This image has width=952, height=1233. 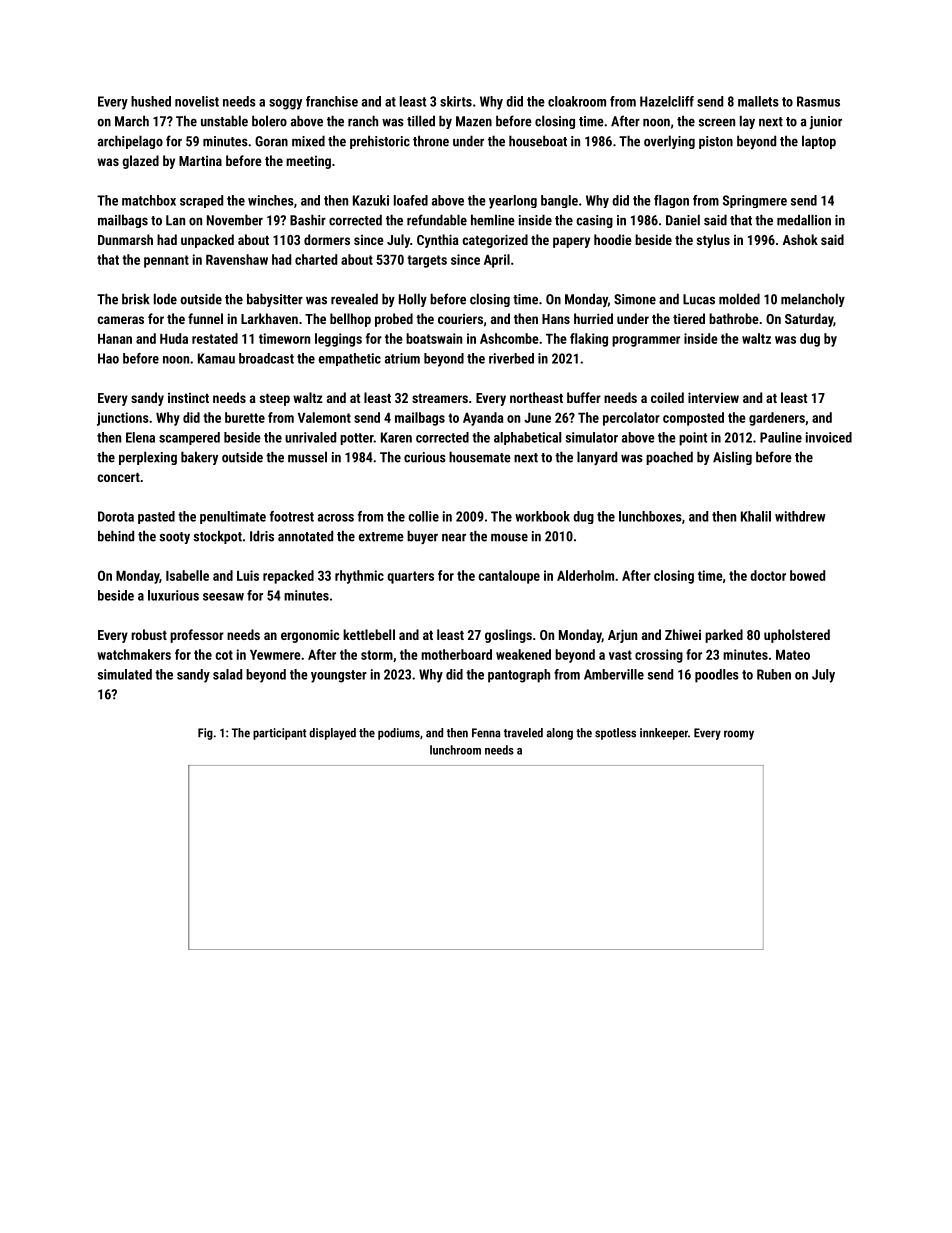 What do you see at coordinates (413, 300) in the image?
I see `Holly` at bounding box center [413, 300].
